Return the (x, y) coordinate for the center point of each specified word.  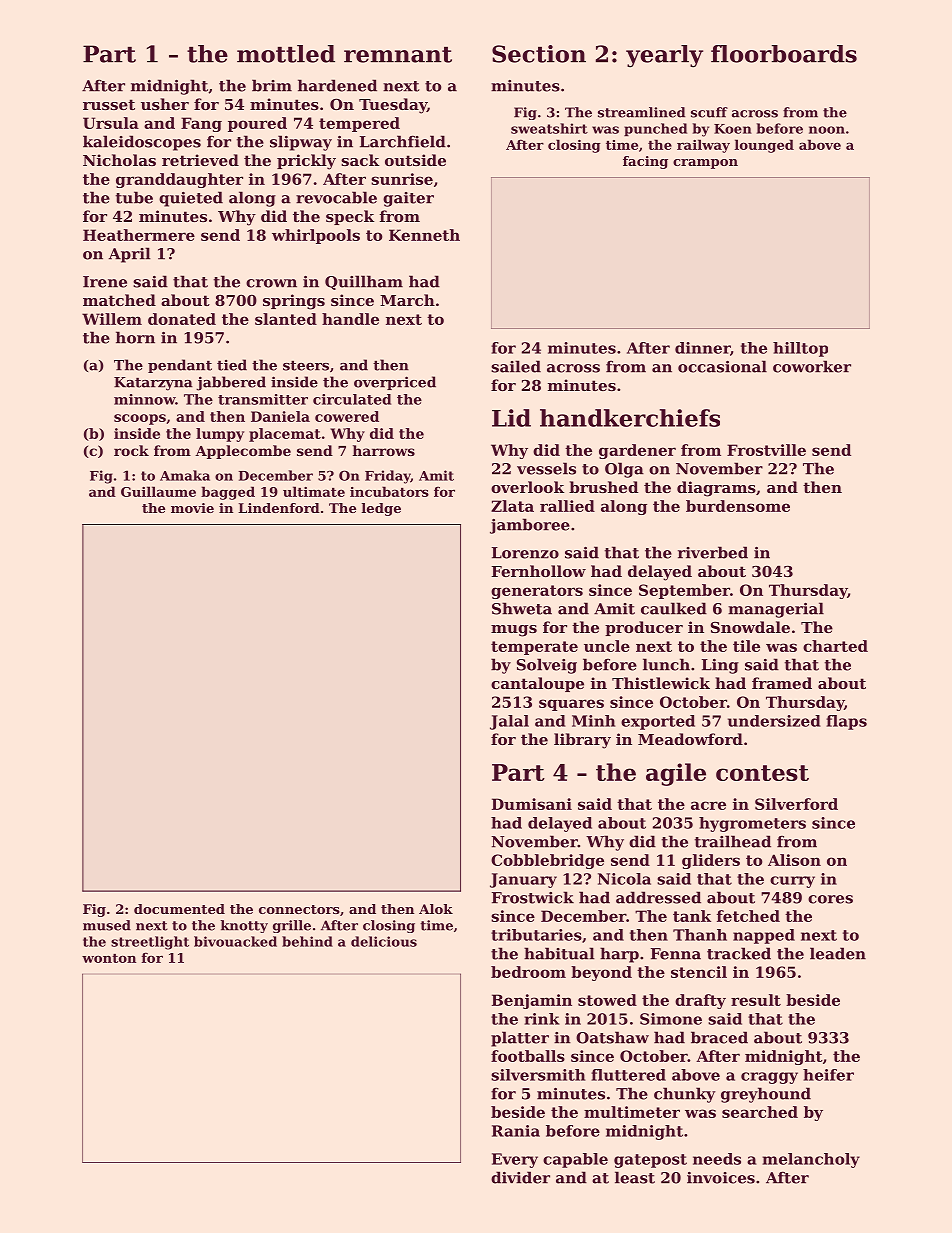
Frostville (766, 450)
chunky (685, 1095)
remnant (398, 55)
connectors (299, 909)
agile (676, 774)
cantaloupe (537, 684)
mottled (286, 54)
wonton (109, 958)
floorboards (784, 54)
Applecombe (243, 452)
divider (520, 1177)
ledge (381, 509)
